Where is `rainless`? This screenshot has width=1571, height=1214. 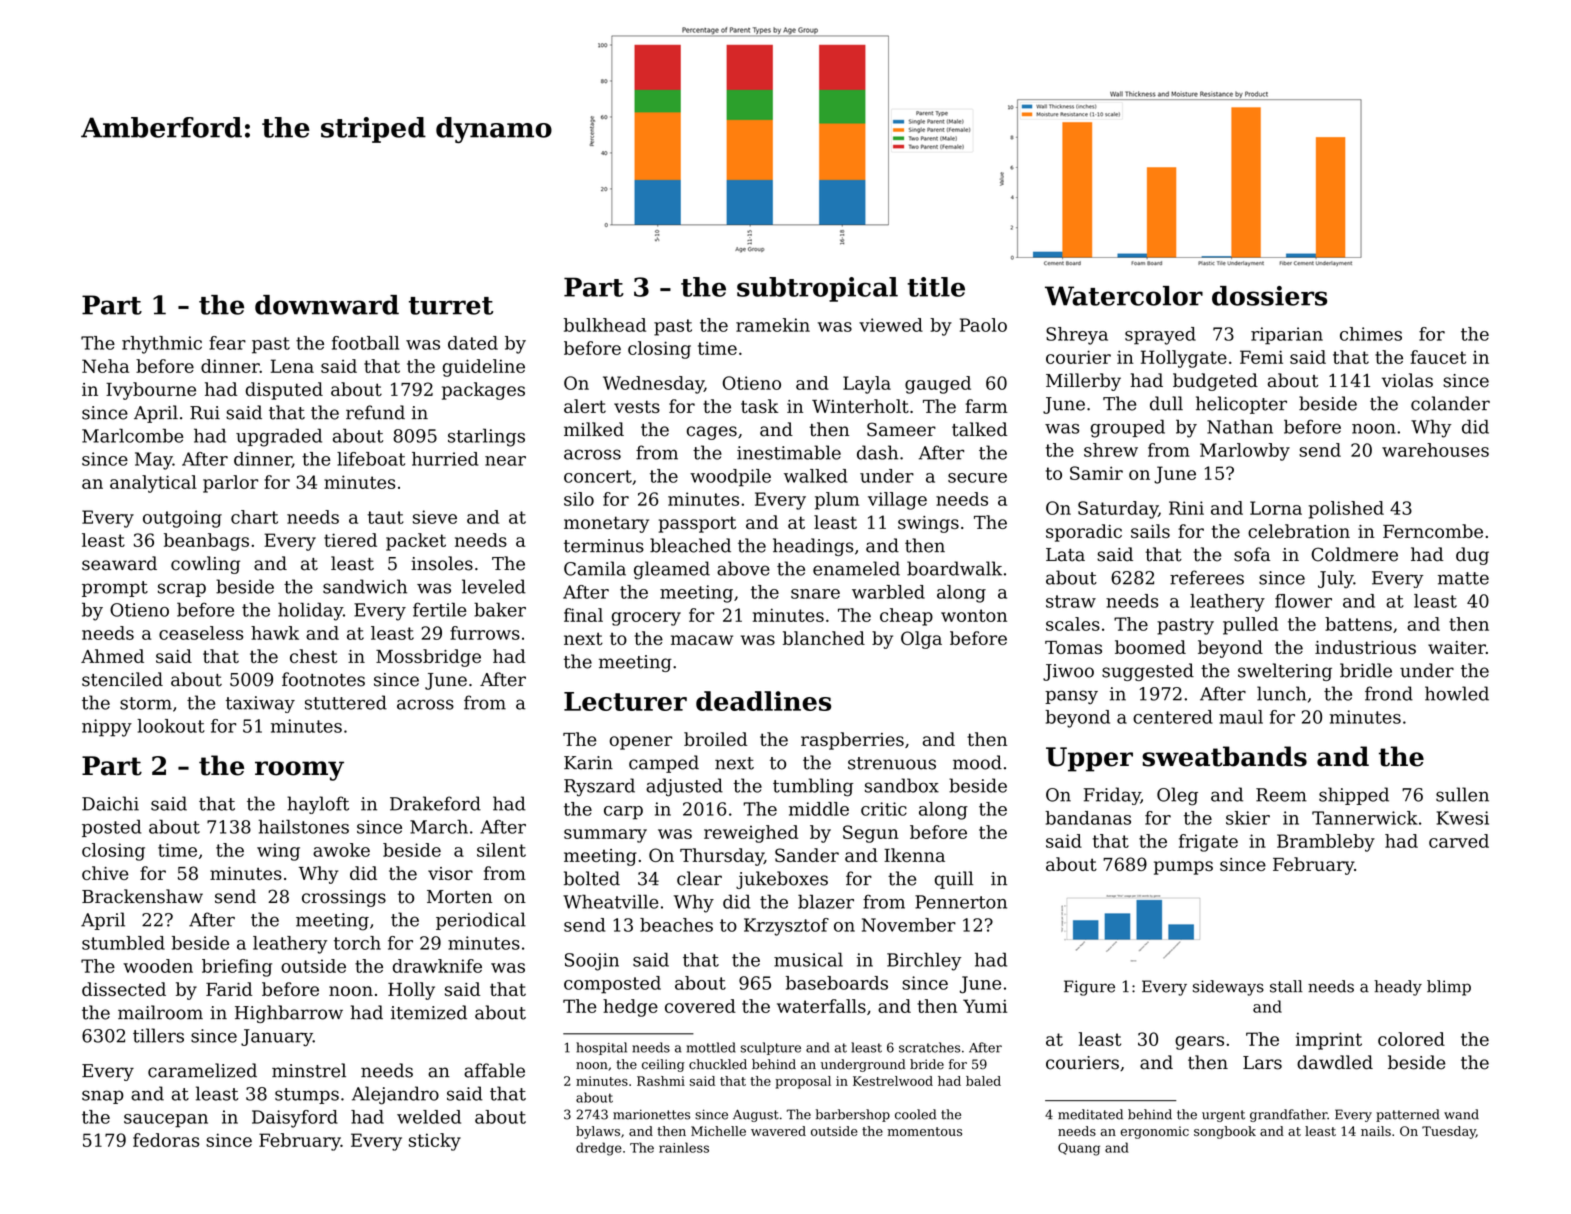
rainless is located at coordinates (684, 1147).
